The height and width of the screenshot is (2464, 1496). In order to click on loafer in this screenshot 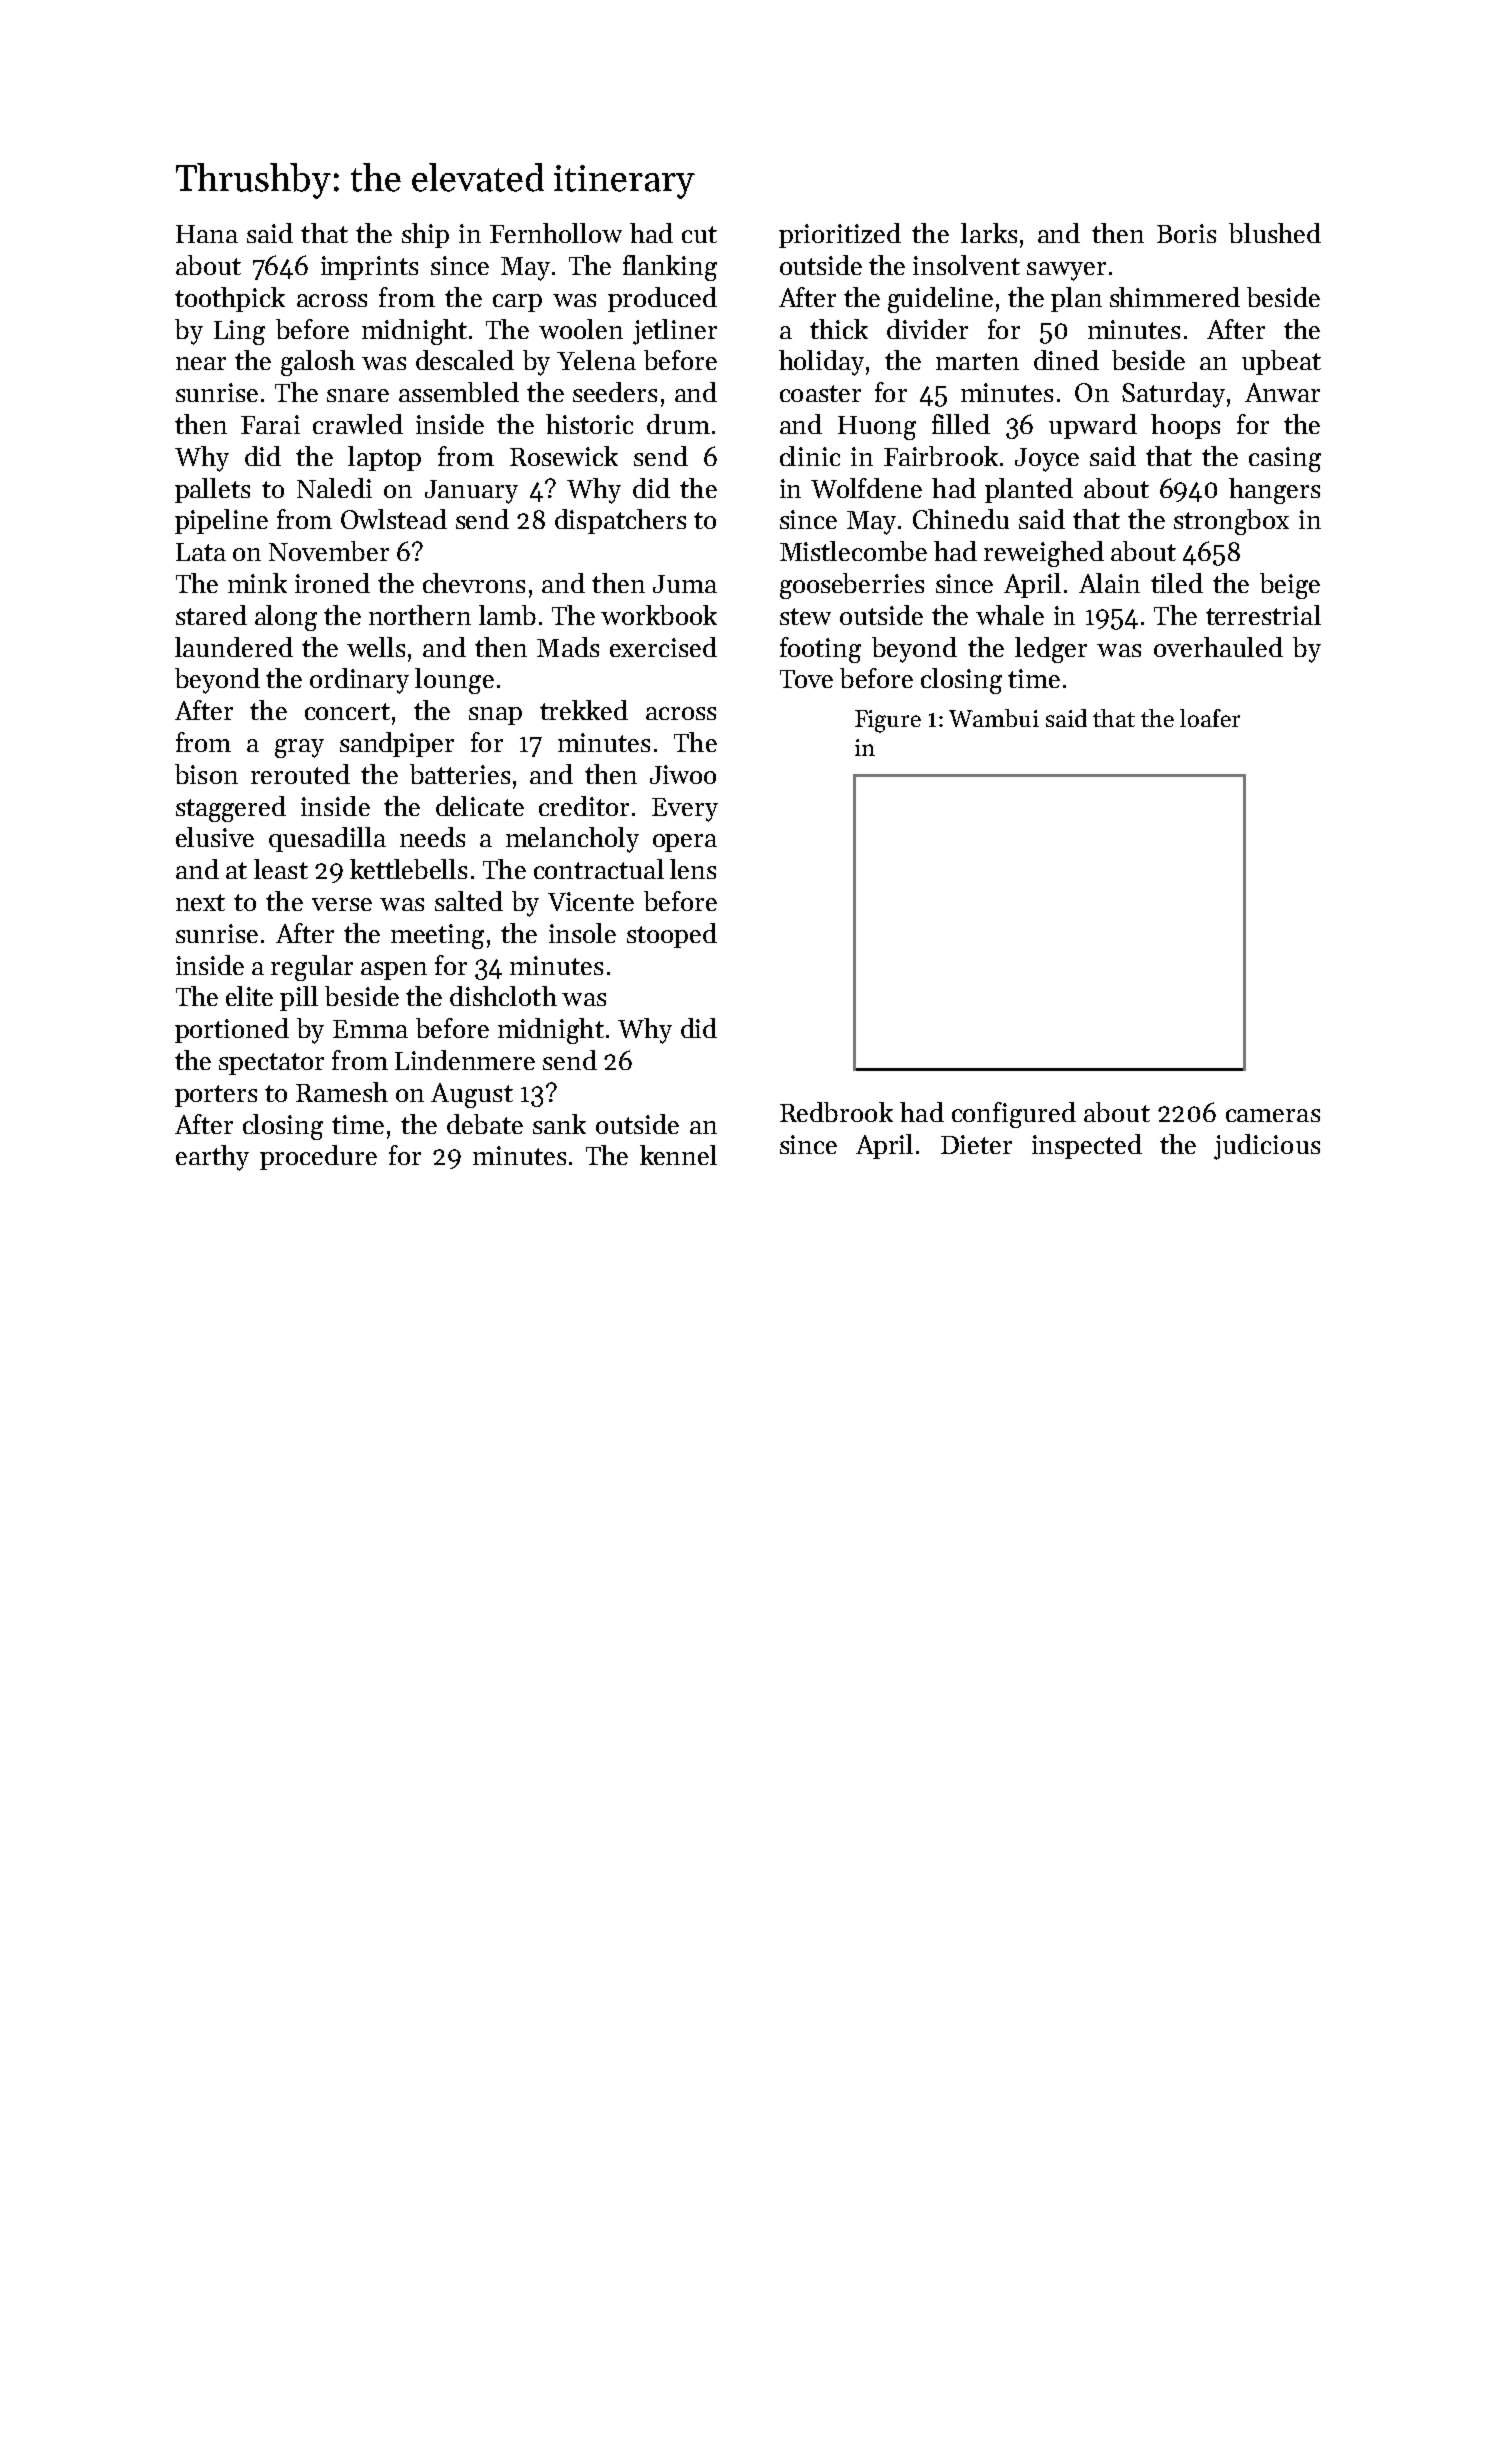, I will do `click(1210, 718)`.
